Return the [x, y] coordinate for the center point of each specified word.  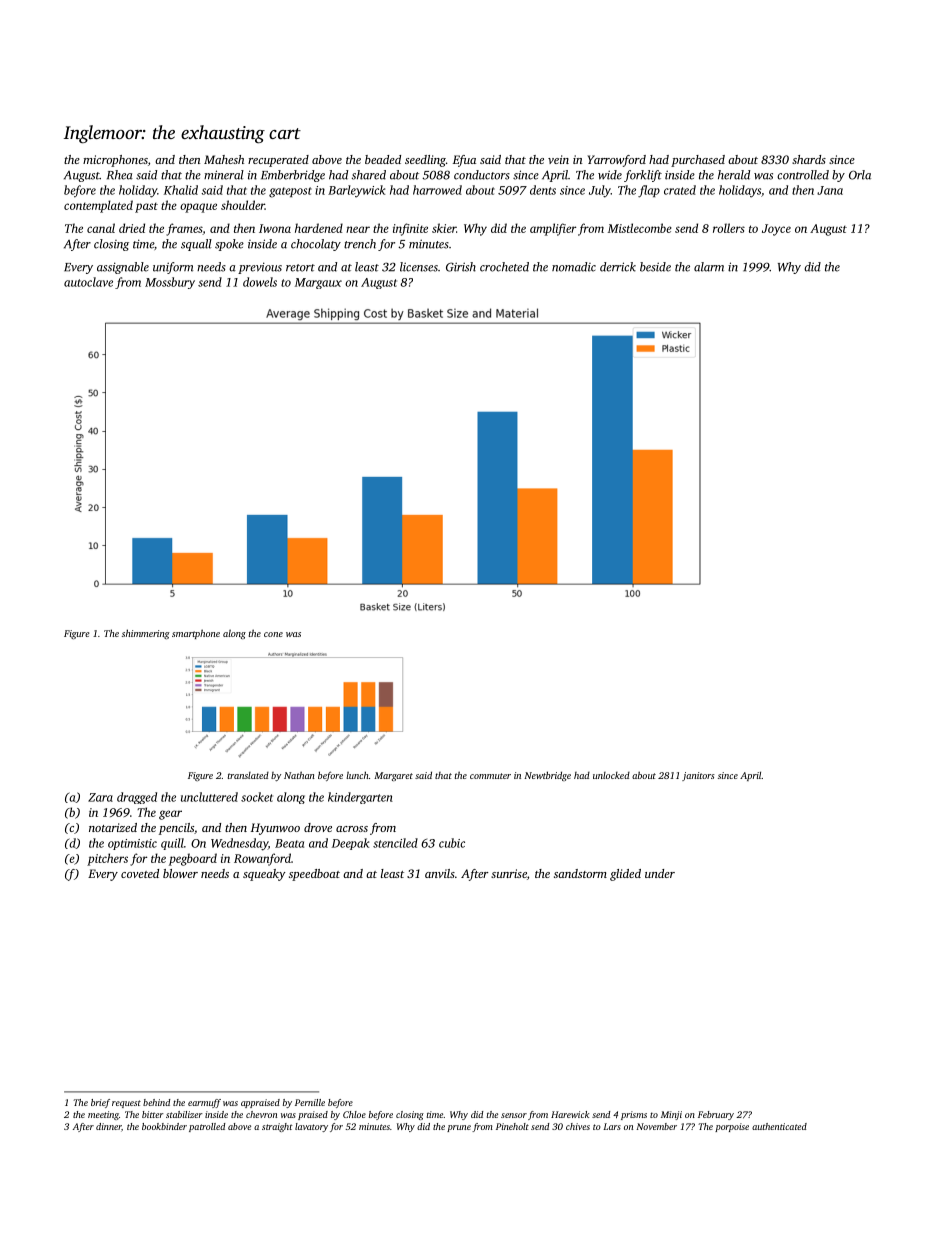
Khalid [181, 190]
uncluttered [209, 797]
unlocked [611, 775]
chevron [261, 1114]
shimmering [146, 634]
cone [273, 634]
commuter [490, 776]
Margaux [318, 283]
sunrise [509, 873]
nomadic [574, 267]
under [660, 873]
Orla [860, 175]
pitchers [107, 859]
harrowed [437, 190]
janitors [698, 776]
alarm [709, 267]
